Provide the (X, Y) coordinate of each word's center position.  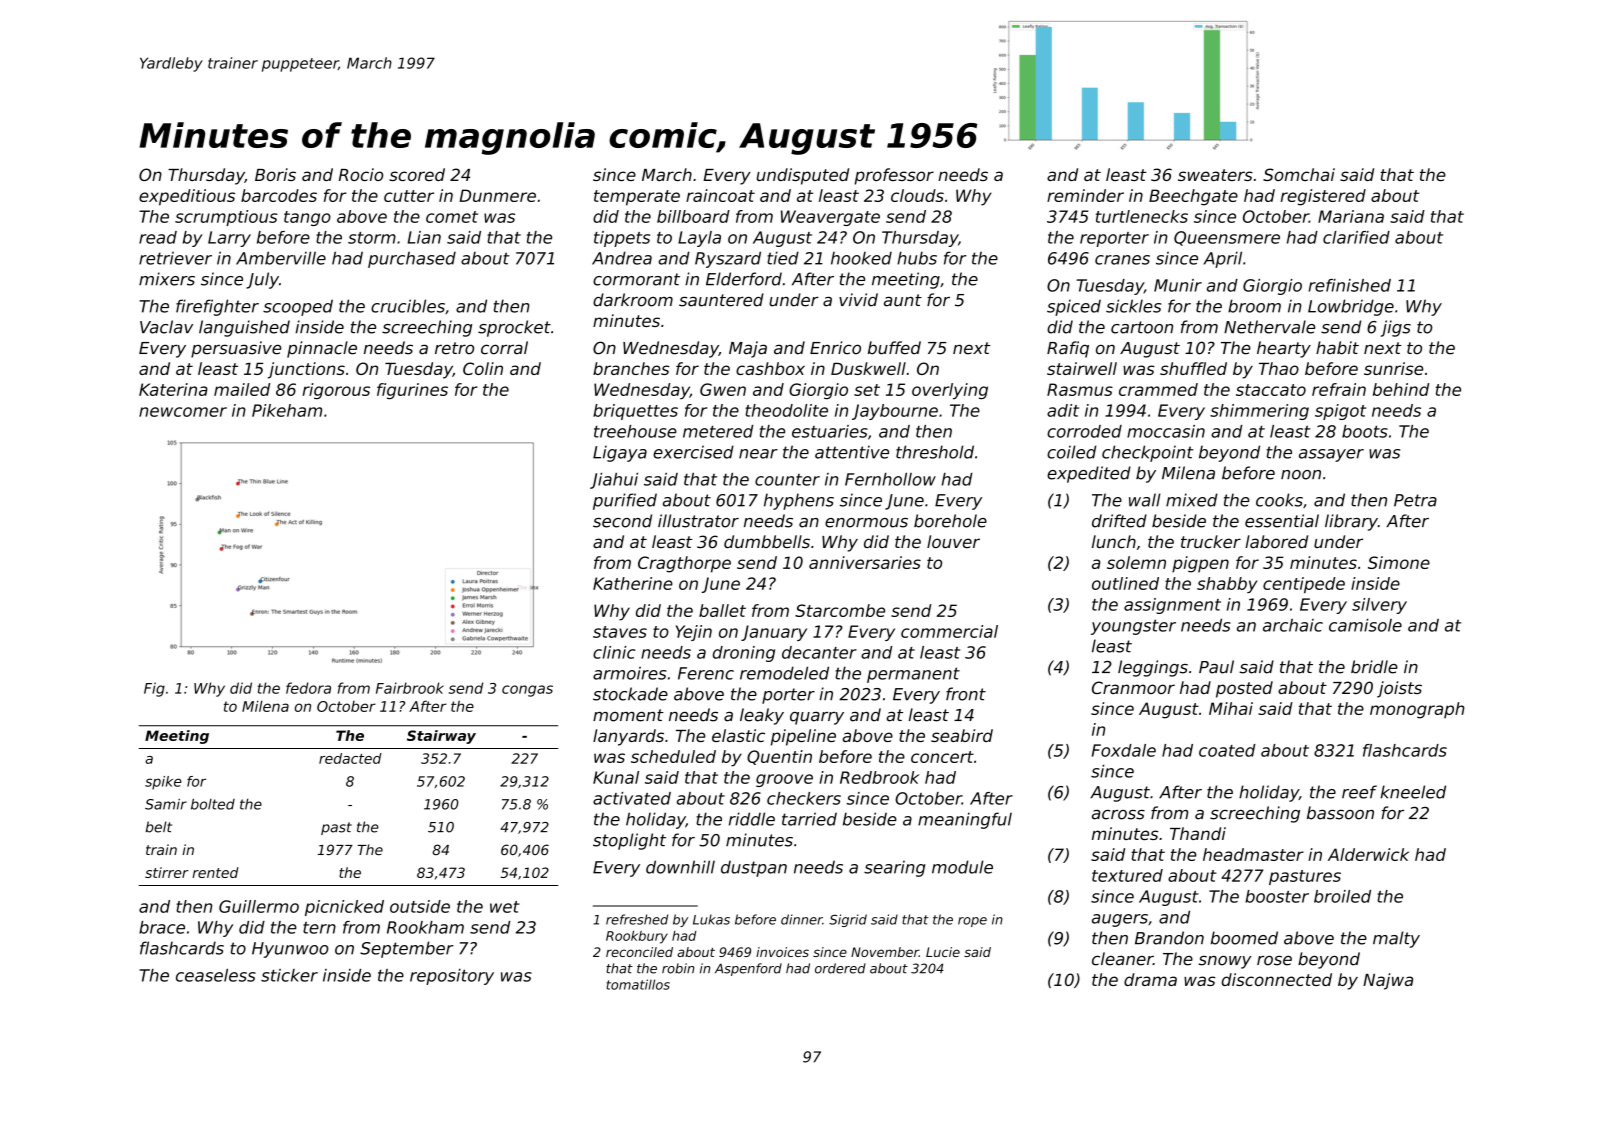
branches (631, 368)
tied (783, 258)
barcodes (279, 195)
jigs (1396, 328)
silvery (1379, 606)
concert (942, 757)
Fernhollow (890, 479)
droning (744, 654)
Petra (1415, 500)
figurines (412, 391)
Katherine (633, 583)
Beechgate (1193, 197)
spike (163, 783)
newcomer (183, 412)
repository (452, 977)
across (1118, 815)
